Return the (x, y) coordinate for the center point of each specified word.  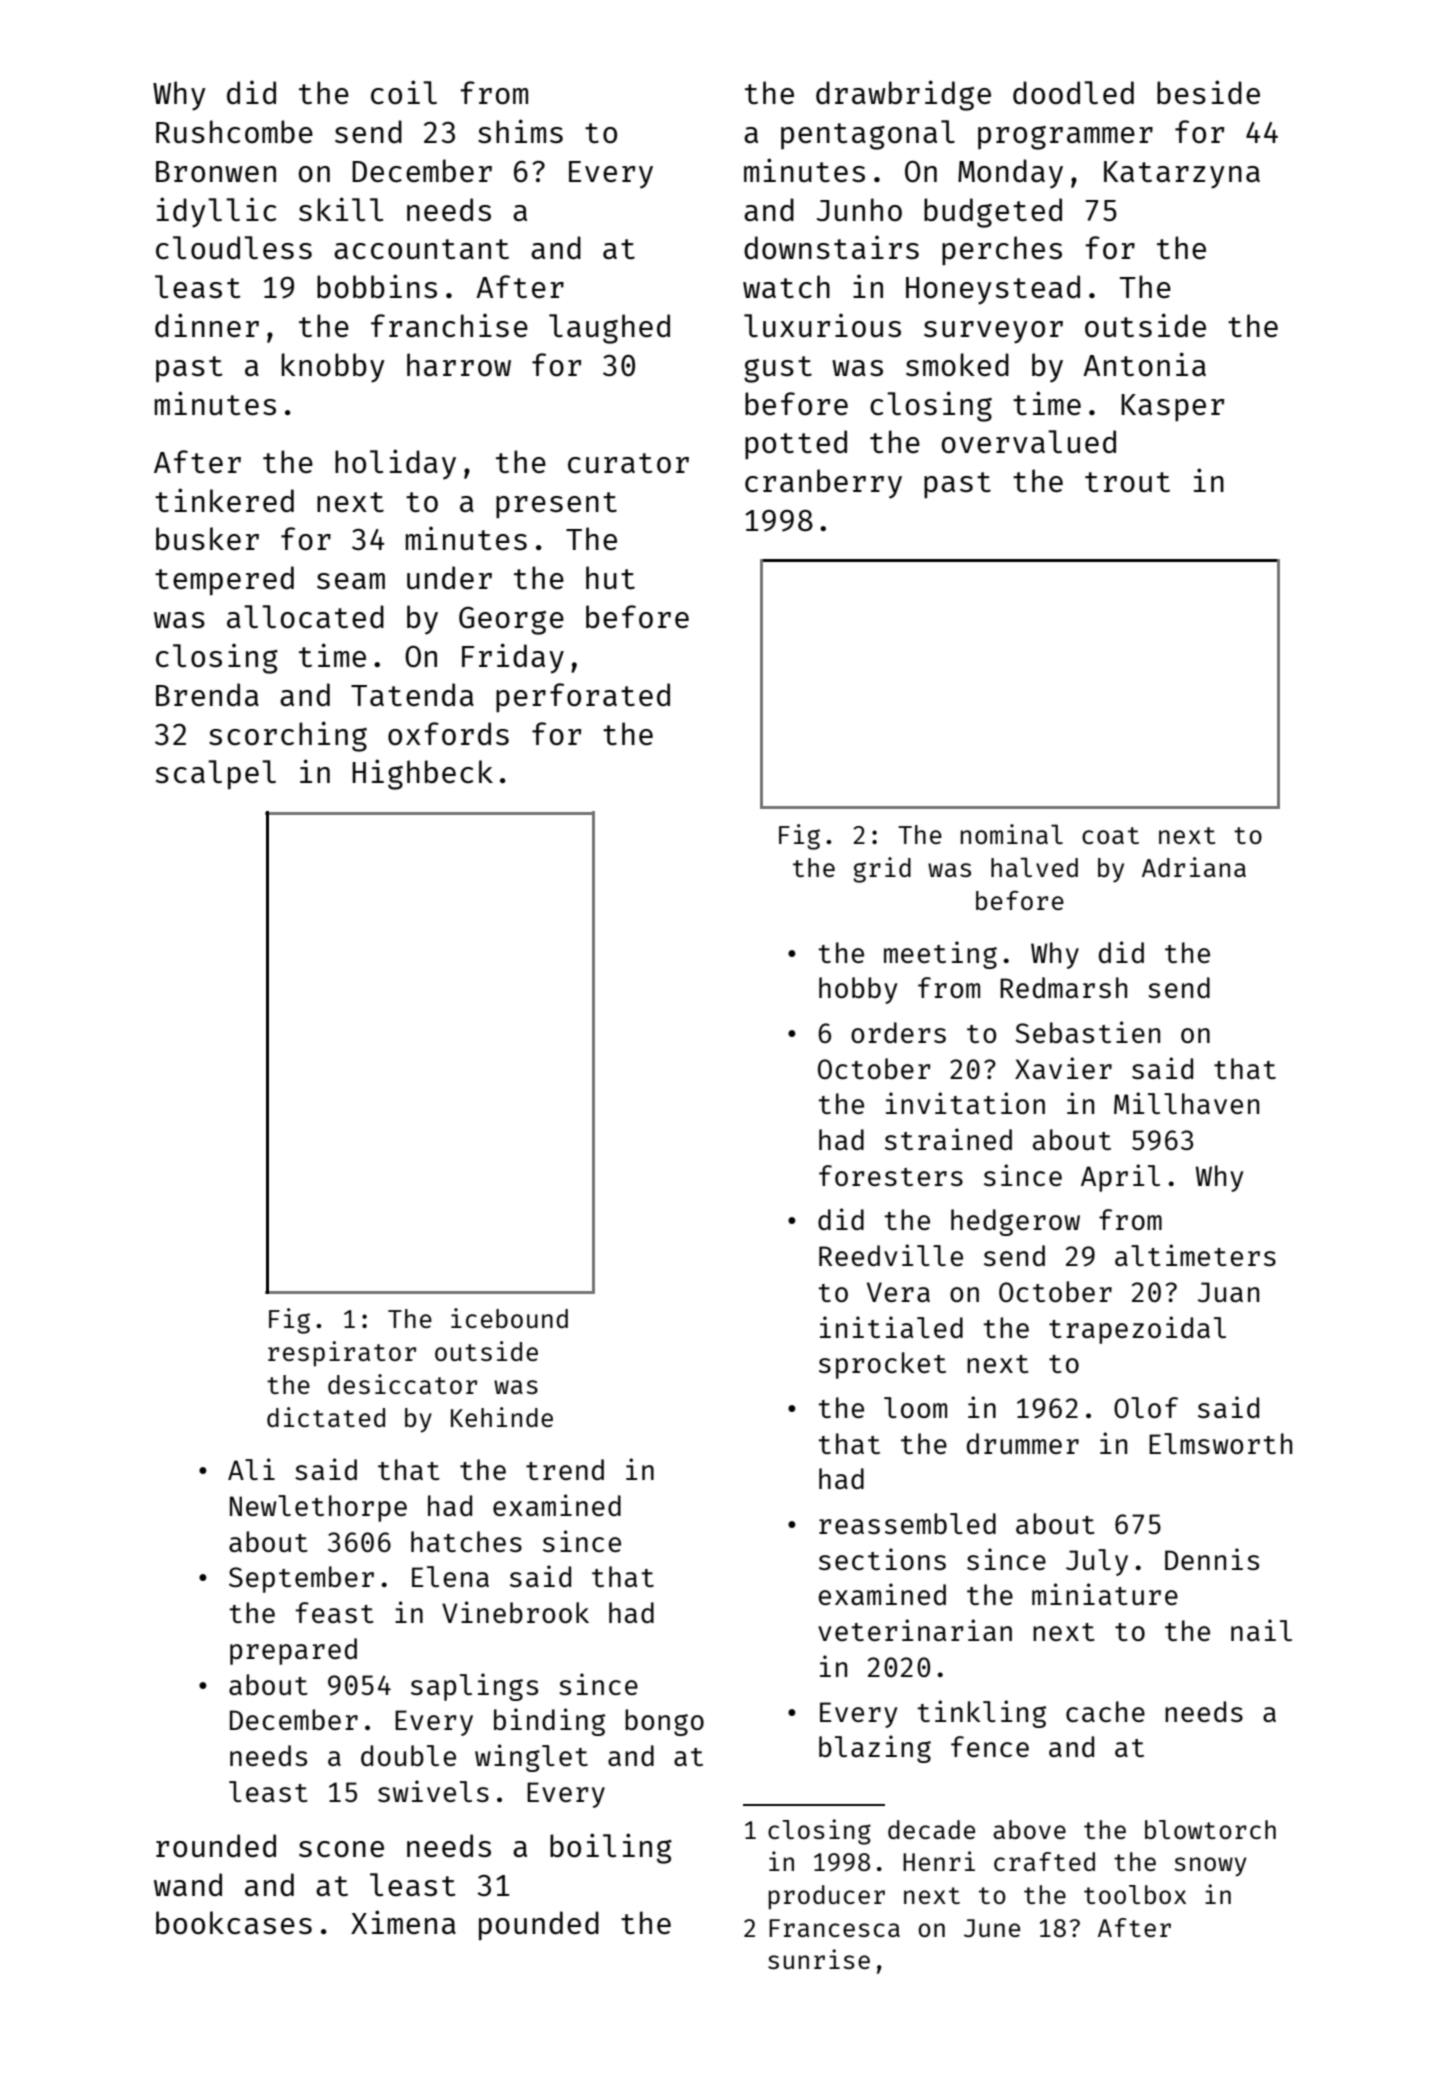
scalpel (216, 775)
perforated (583, 698)
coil (404, 92)
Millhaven (1186, 1103)
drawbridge (903, 95)
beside (1208, 92)
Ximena (403, 1922)
